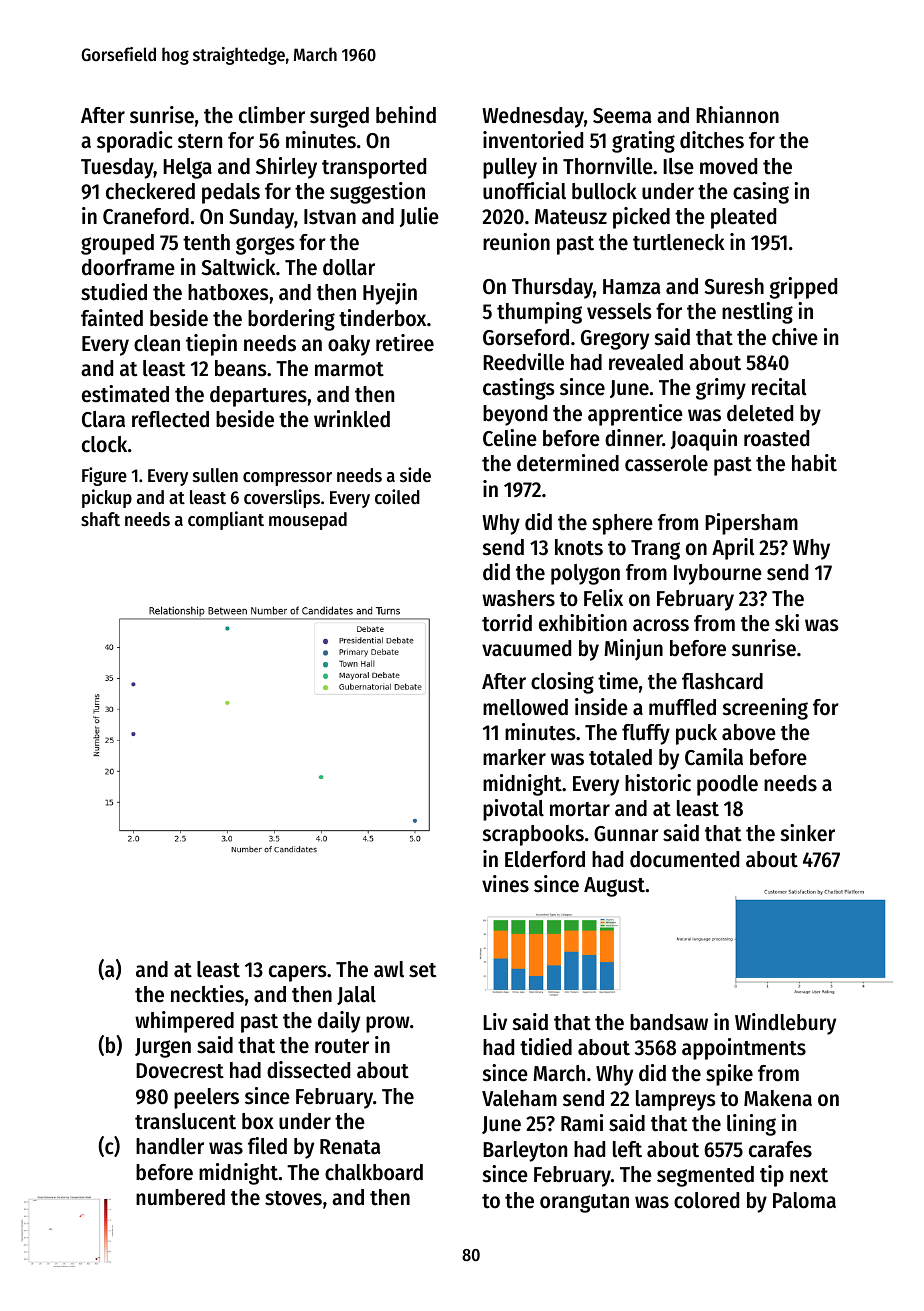 The width and height of the screenshot is (924, 1311). What do you see at coordinates (293, 1198) in the screenshot?
I see `stoves` at bounding box center [293, 1198].
